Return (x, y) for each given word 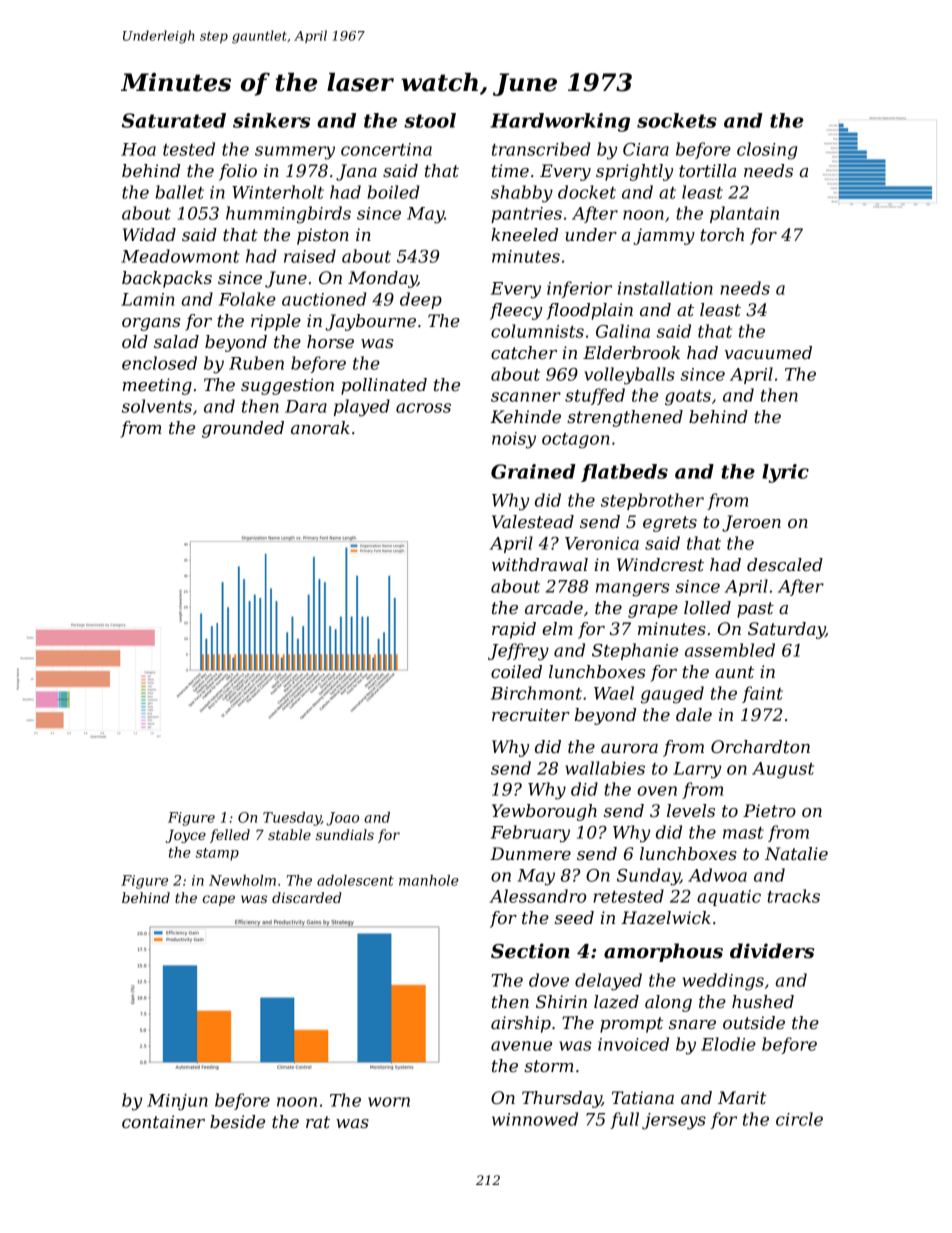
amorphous (663, 952)
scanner (526, 397)
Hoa (138, 149)
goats (688, 398)
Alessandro (538, 896)
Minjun (177, 1102)
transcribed (541, 149)
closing (767, 151)
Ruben (256, 363)
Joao (342, 819)
